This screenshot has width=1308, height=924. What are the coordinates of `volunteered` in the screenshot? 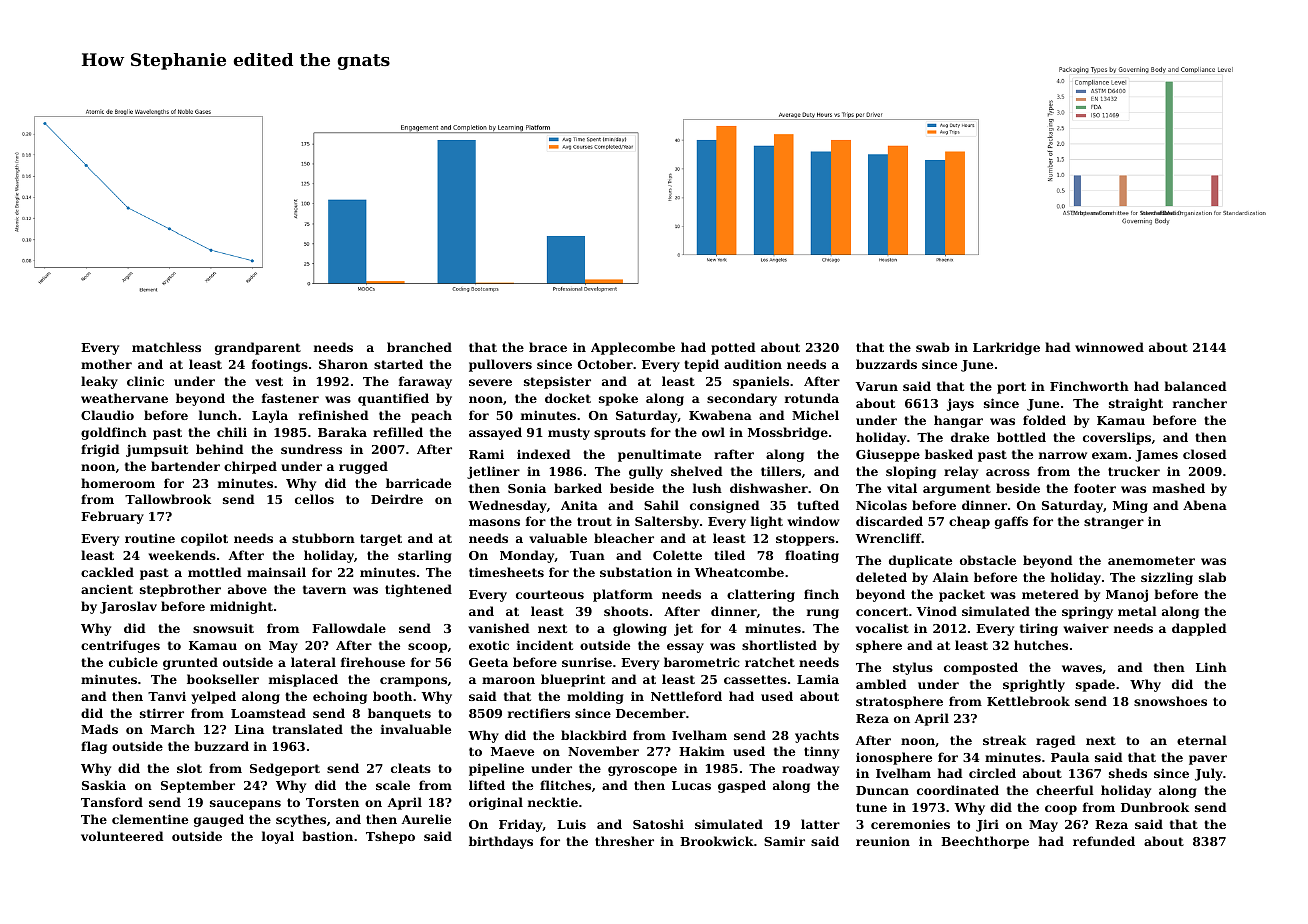 It's located at (122, 836).
